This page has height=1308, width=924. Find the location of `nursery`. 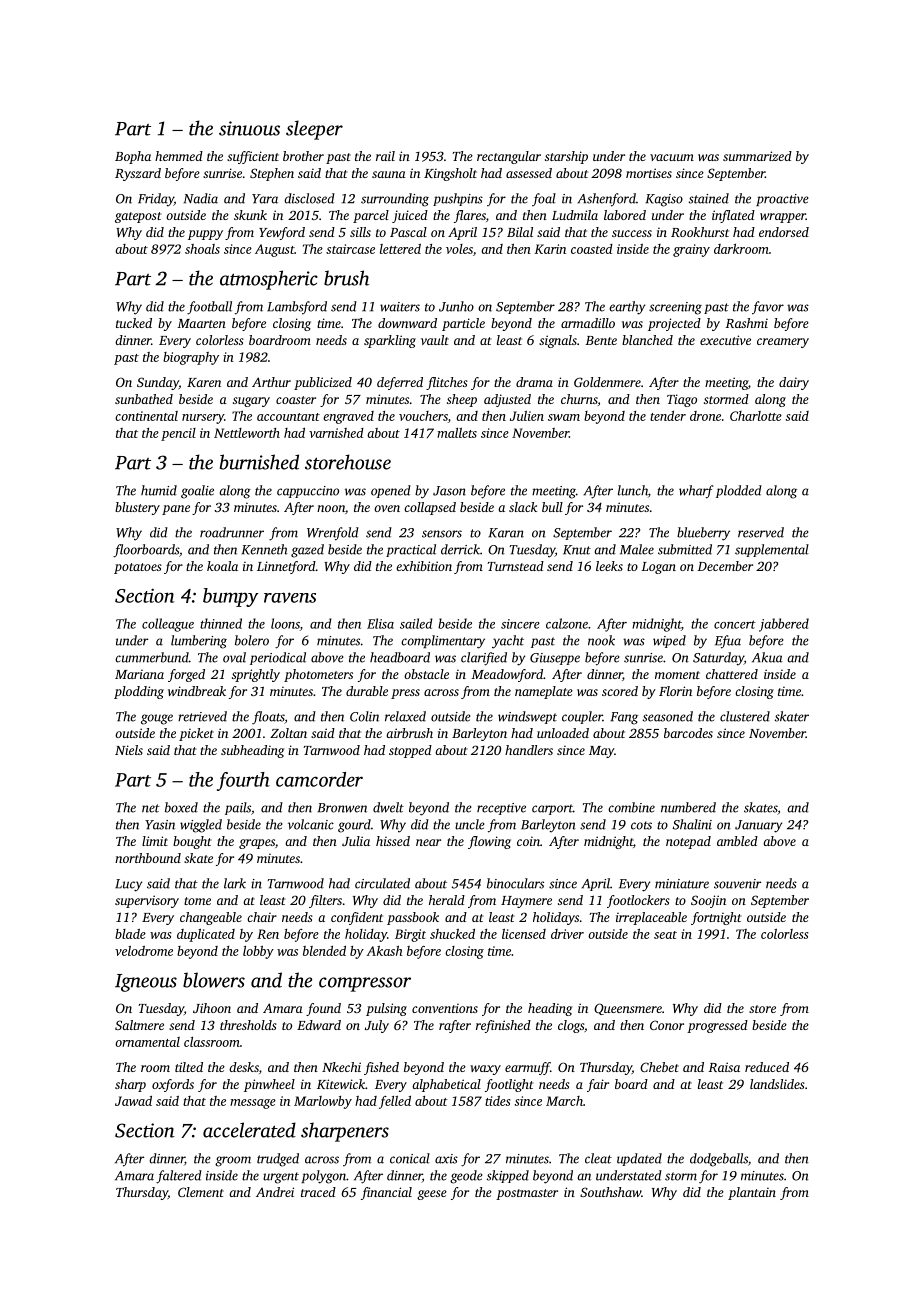

nursery is located at coordinates (203, 419).
